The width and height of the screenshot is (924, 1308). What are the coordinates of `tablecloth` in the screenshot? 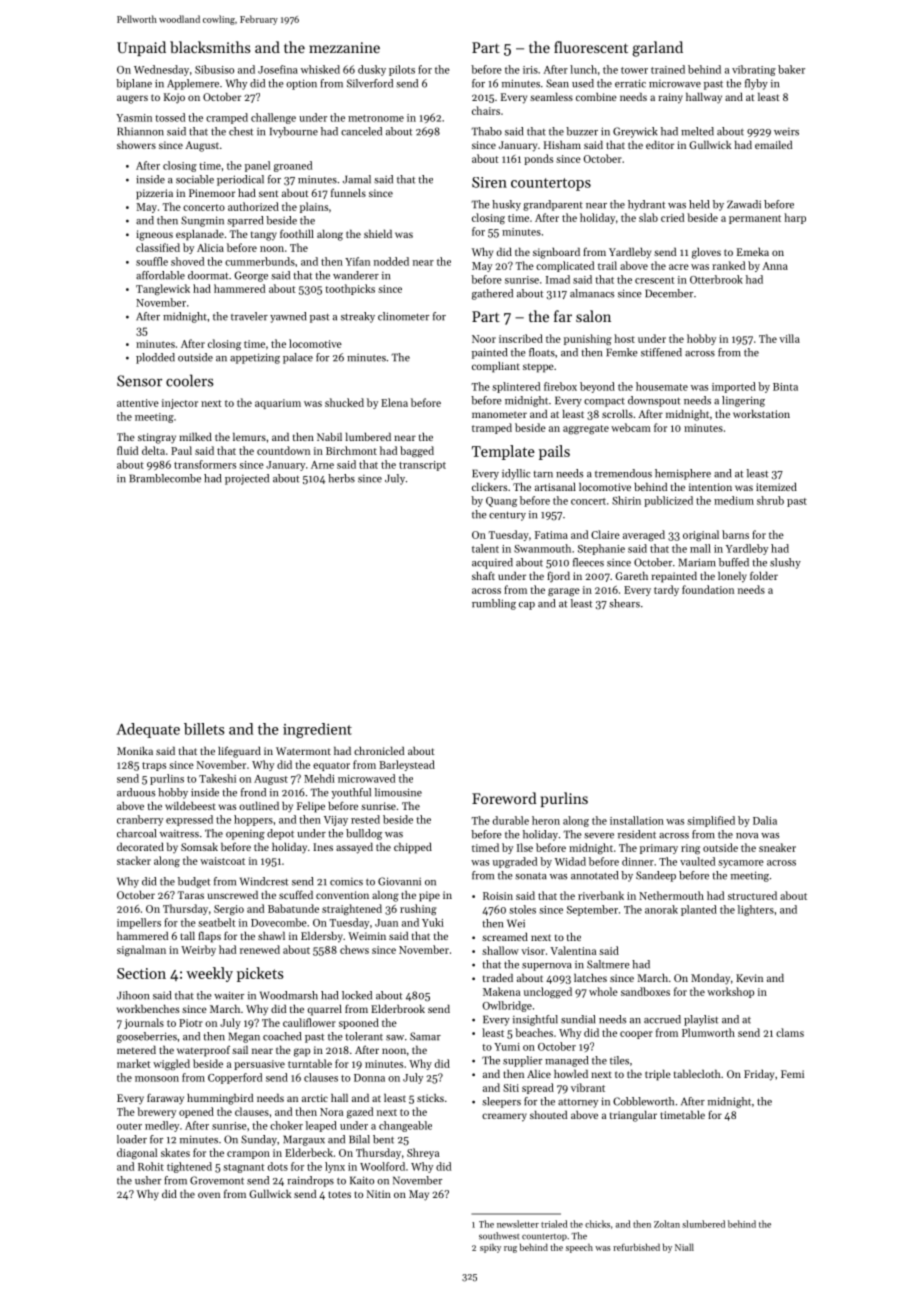 It's located at (697, 1074).
